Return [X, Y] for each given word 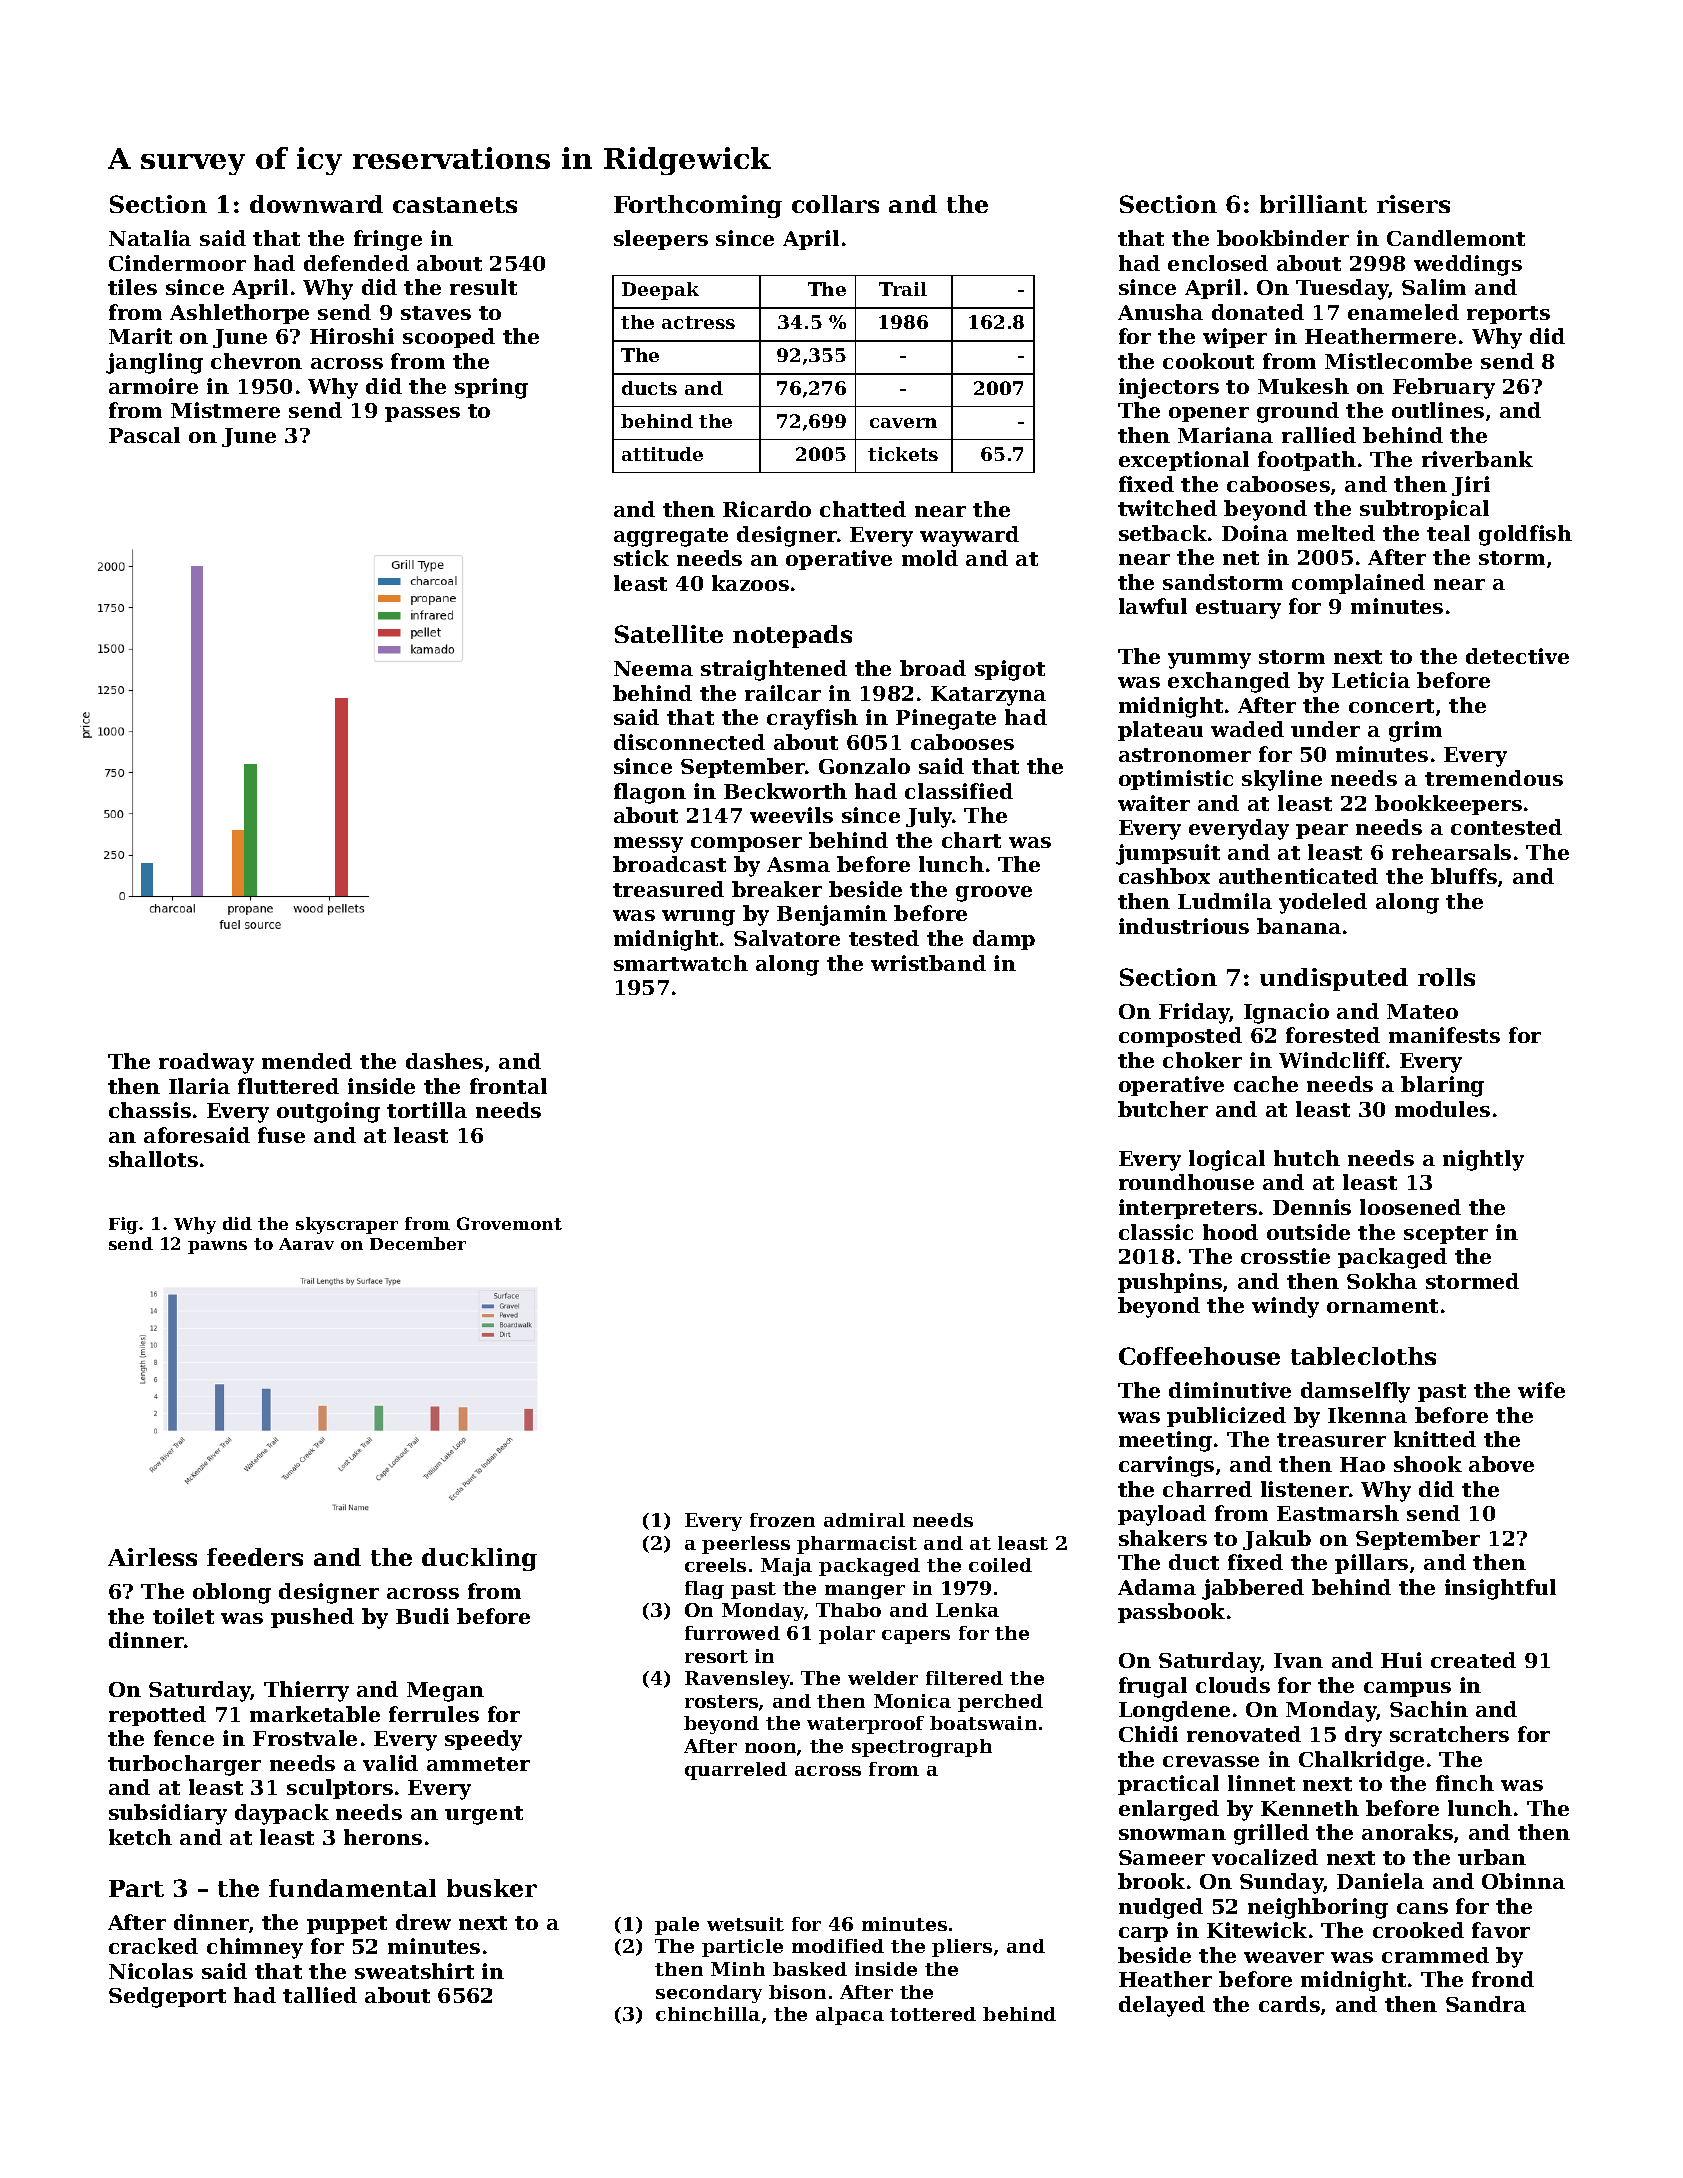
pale [677, 1926]
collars [835, 204]
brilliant [1313, 204]
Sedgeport [167, 1997]
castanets [455, 205]
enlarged [1169, 1810]
